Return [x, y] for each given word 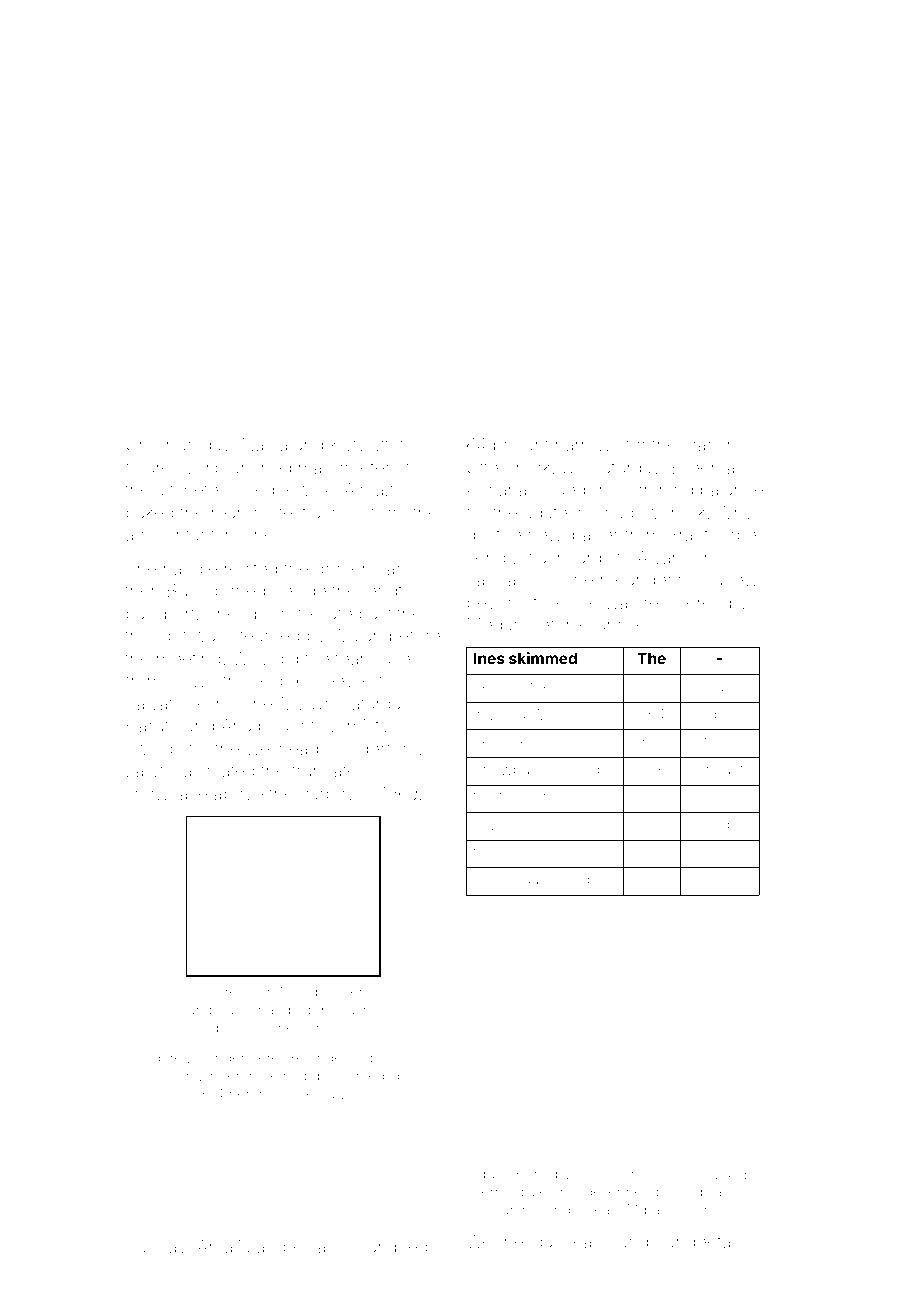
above [238, 795]
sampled [393, 1248]
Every [763, 1175]
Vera [356, 992]
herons [252, 1094]
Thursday [193, 446]
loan [700, 444]
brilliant [521, 444]
